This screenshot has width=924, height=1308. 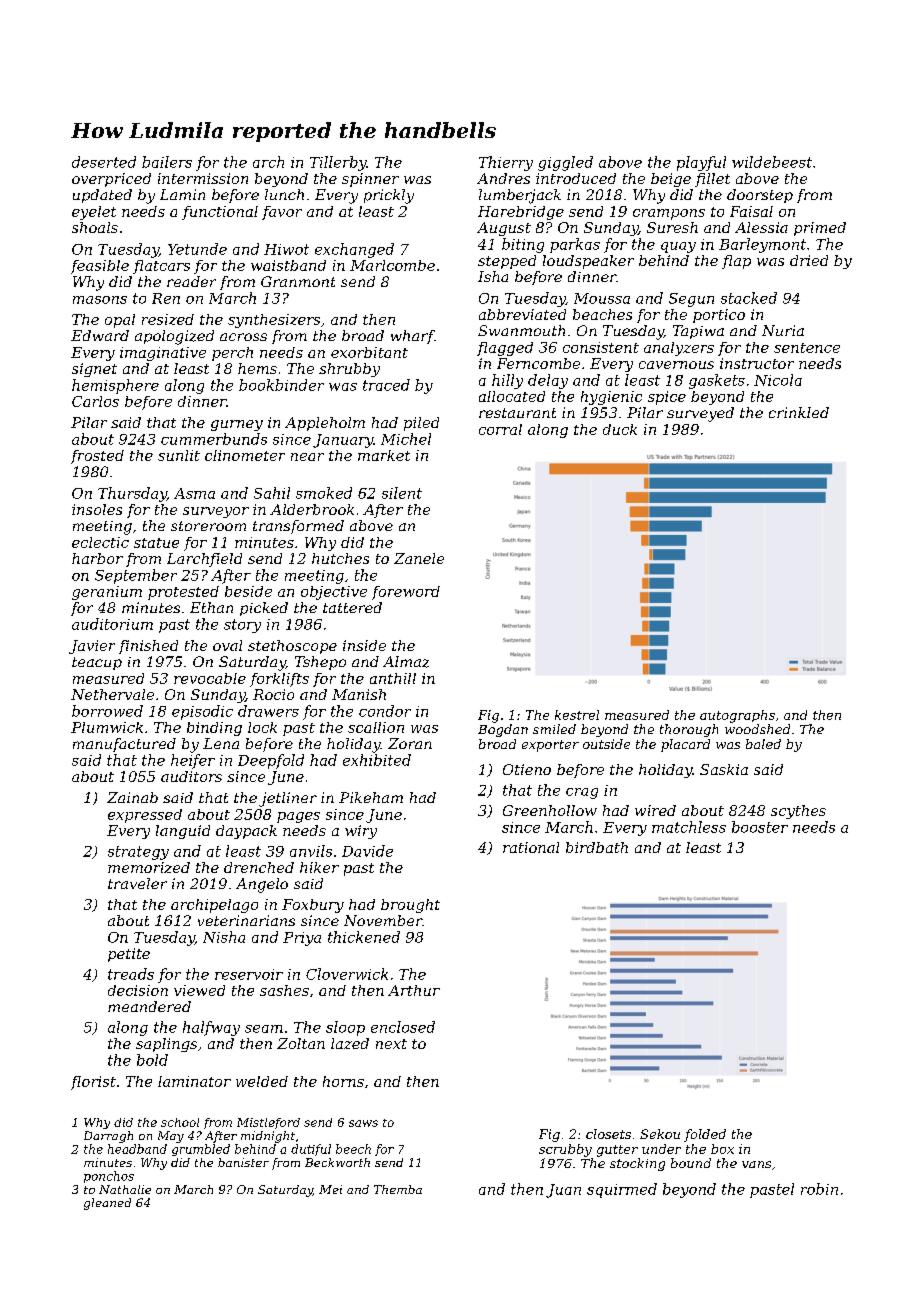 What do you see at coordinates (620, 429) in the screenshot?
I see `duck` at bounding box center [620, 429].
